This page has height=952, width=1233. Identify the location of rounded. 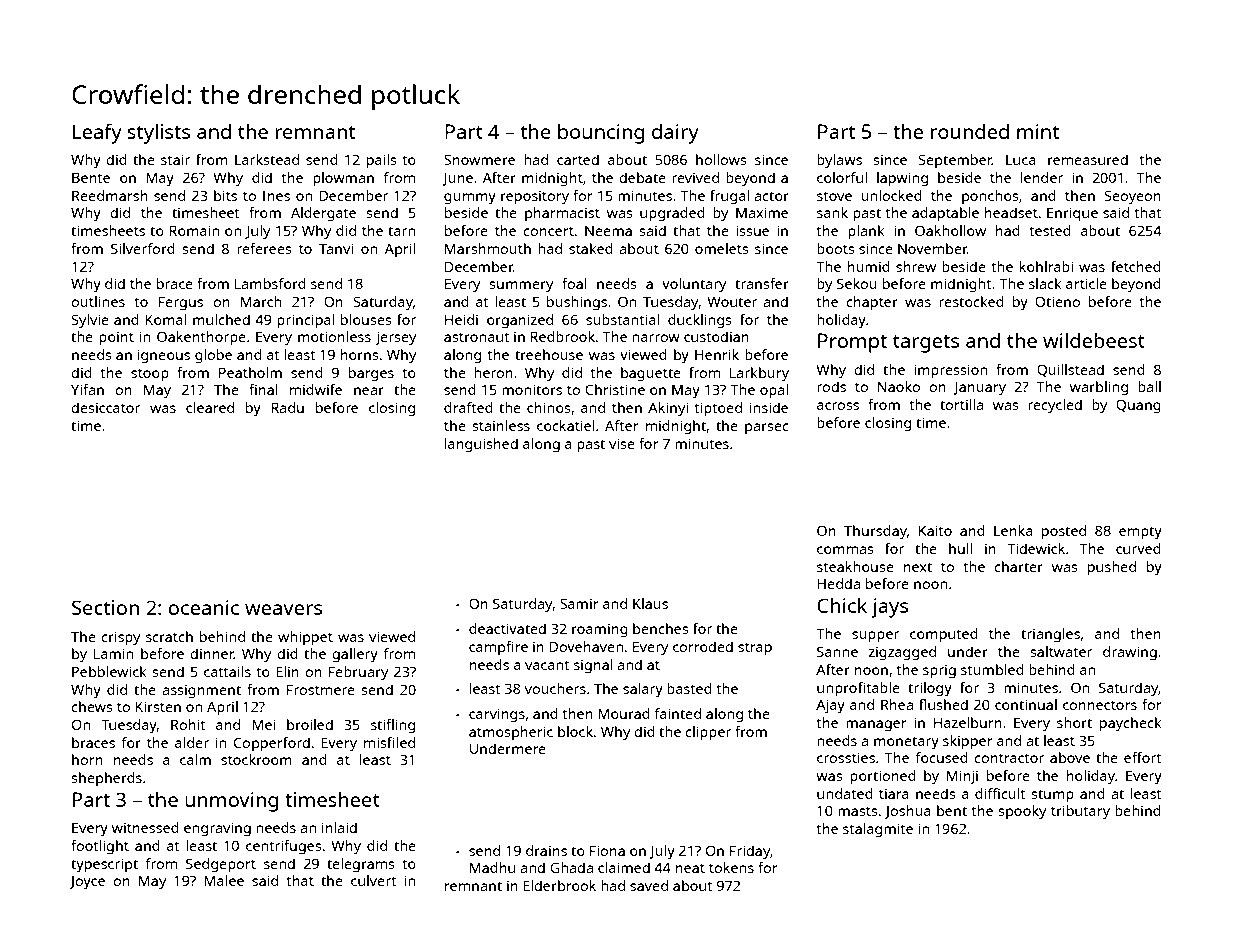
(970, 131).
